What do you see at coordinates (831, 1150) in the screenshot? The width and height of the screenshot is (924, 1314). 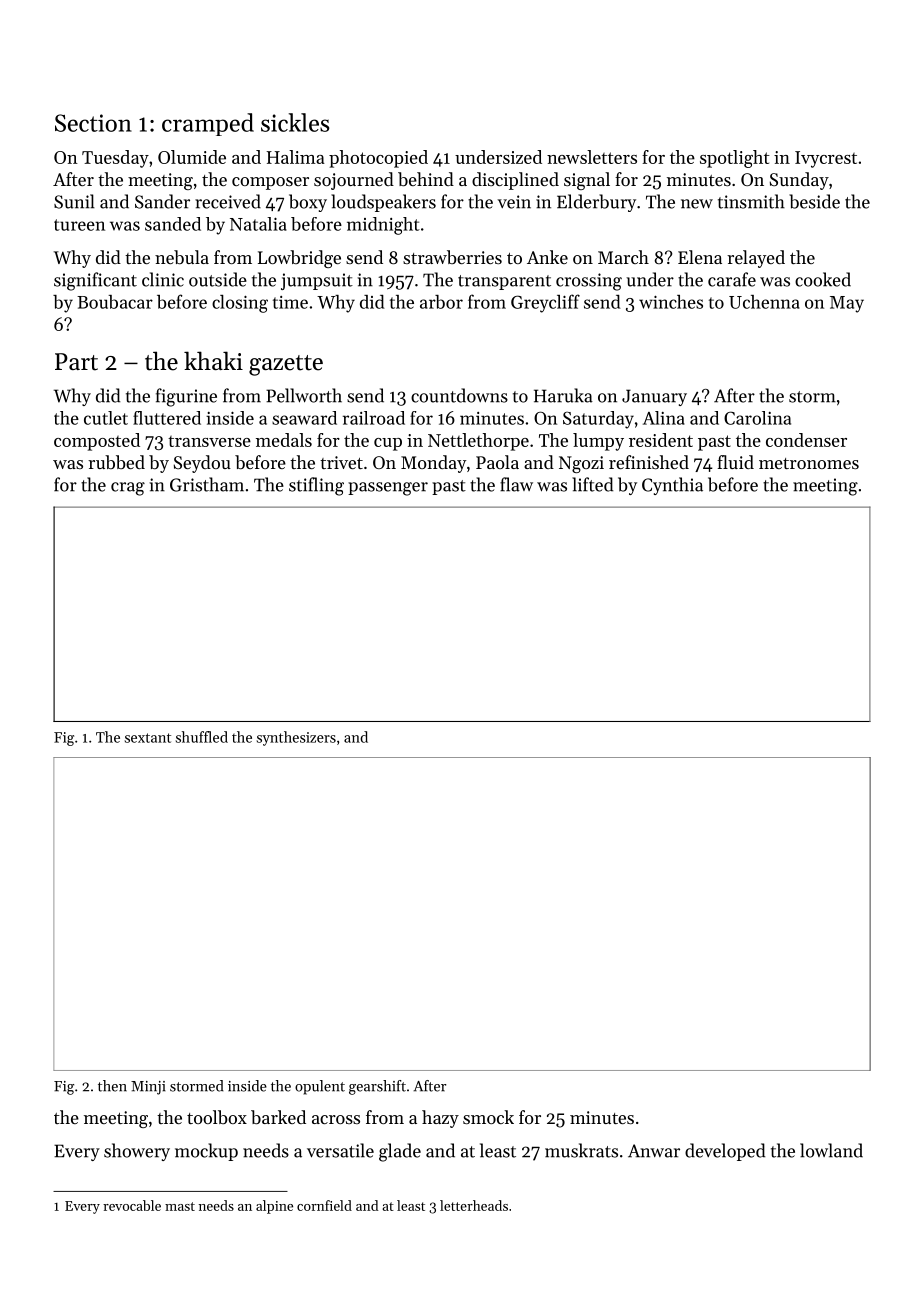 I see `lowland` at bounding box center [831, 1150].
